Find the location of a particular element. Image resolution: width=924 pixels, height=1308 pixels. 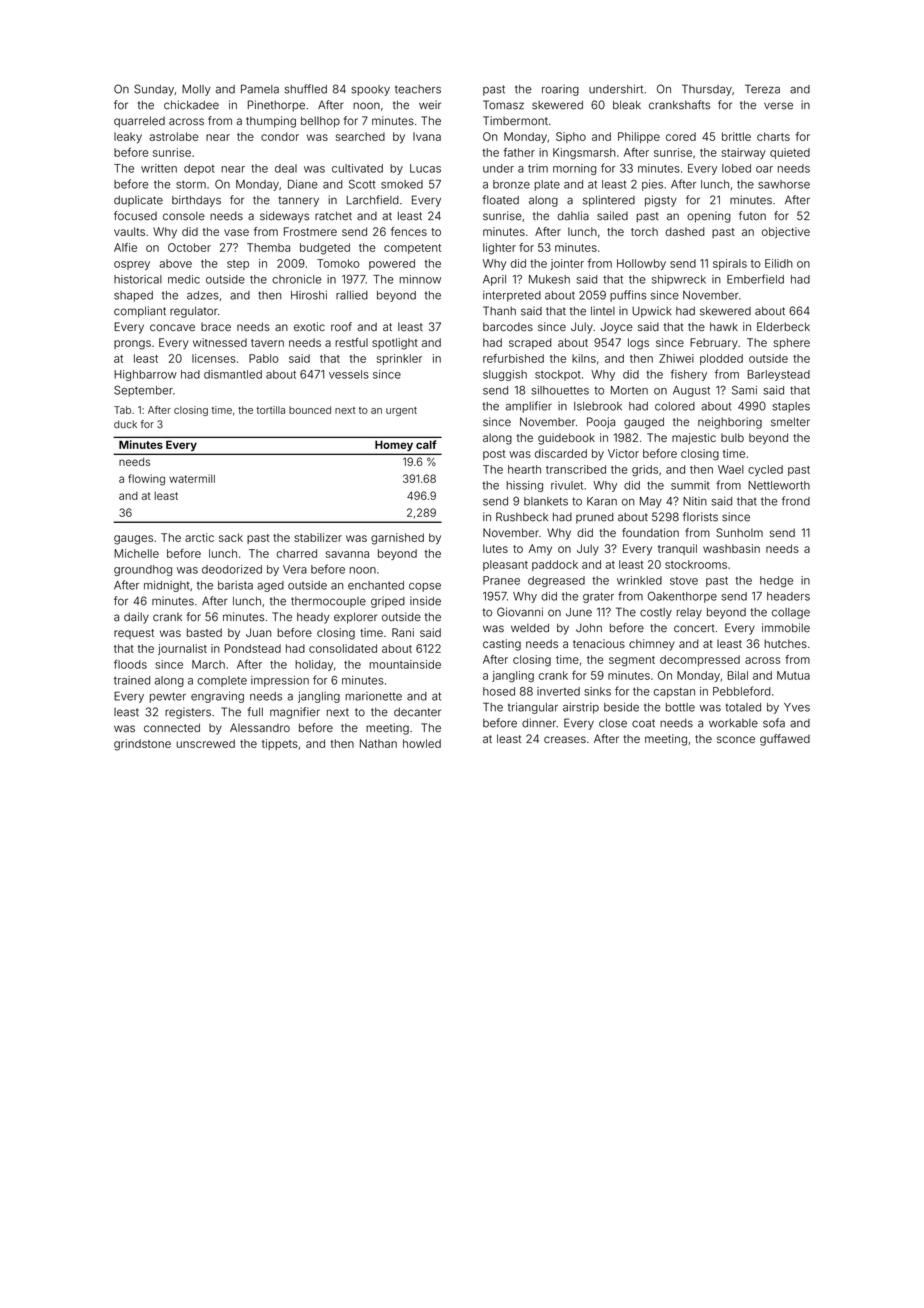

morning is located at coordinates (574, 169).
